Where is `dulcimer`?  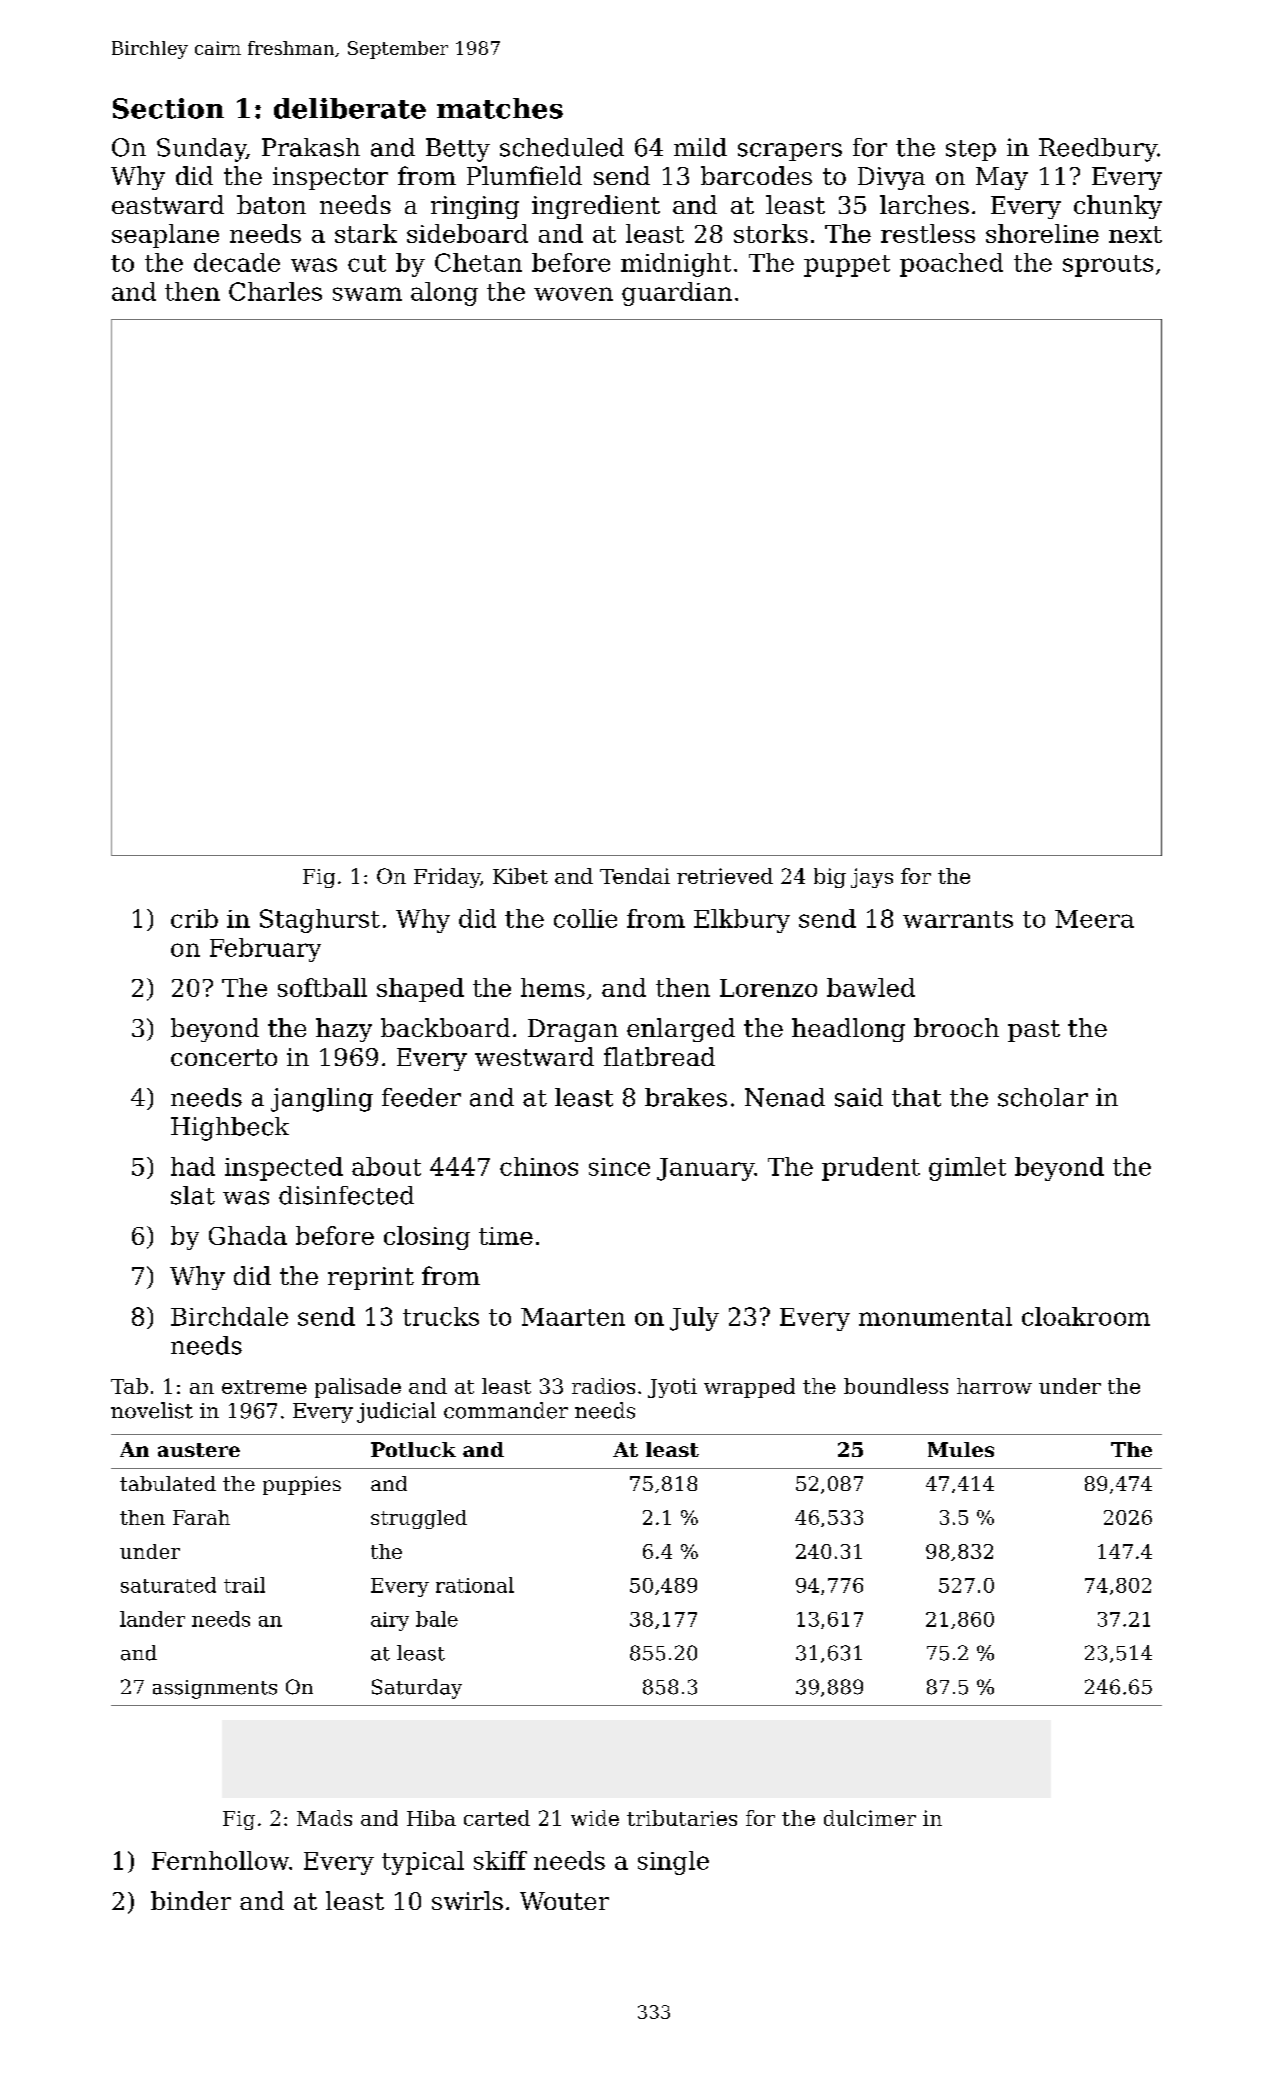 dulcimer is located at coordinates (870, 1818).
